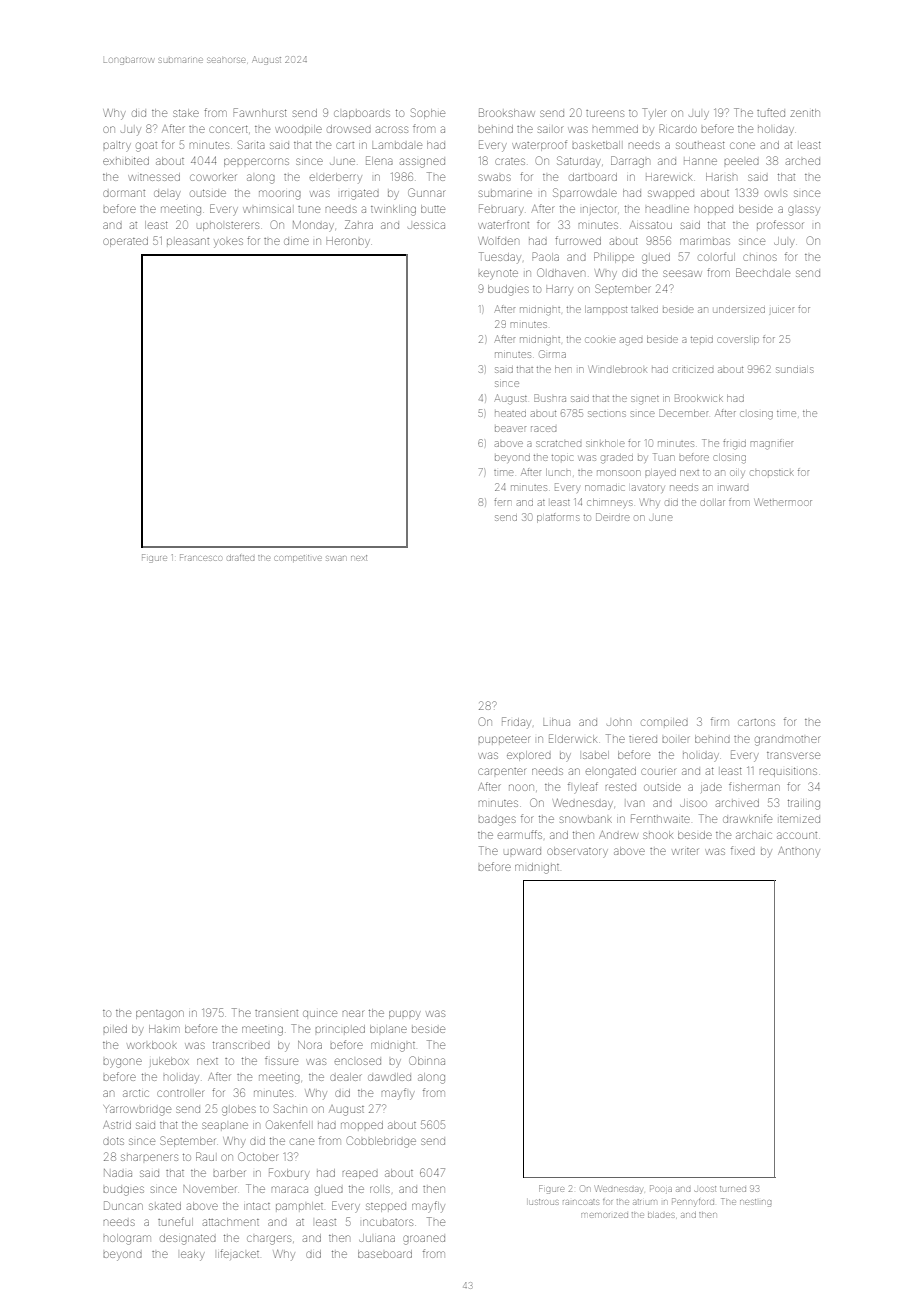  I want to click on grandmother, so click(787, 741).
